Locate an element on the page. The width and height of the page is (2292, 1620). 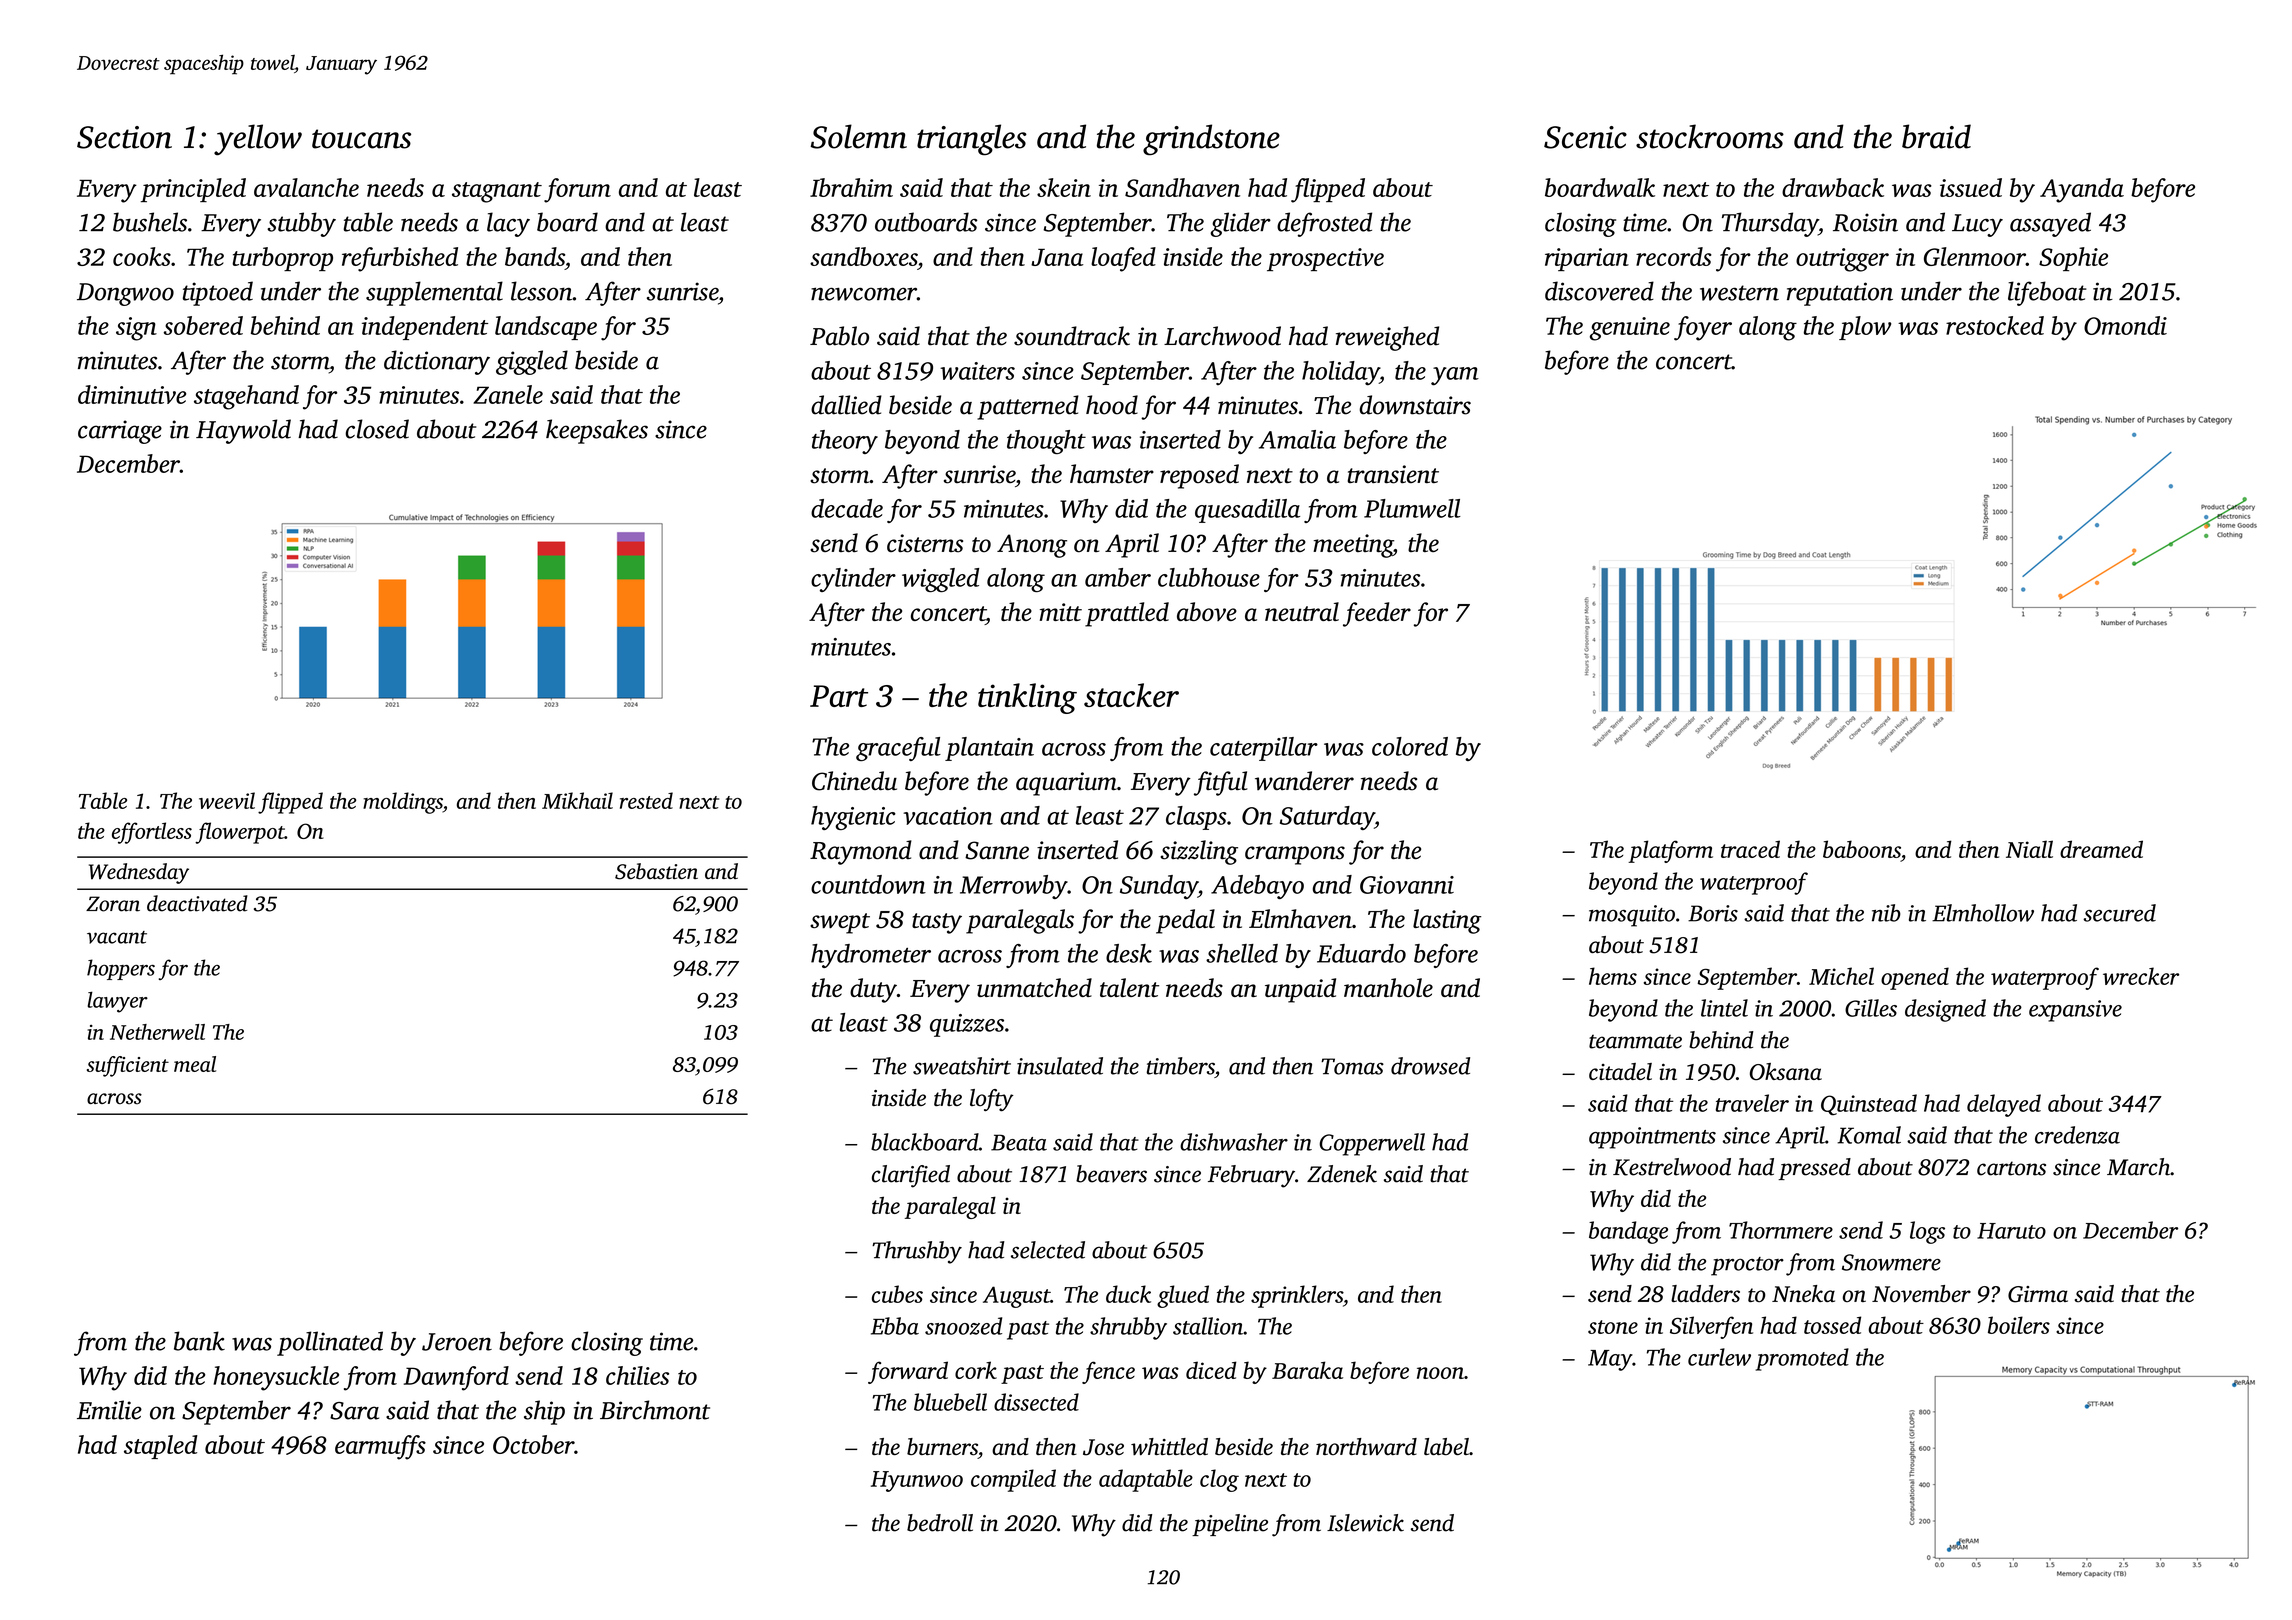
Scenic is located at coordinates (1585, 137).
